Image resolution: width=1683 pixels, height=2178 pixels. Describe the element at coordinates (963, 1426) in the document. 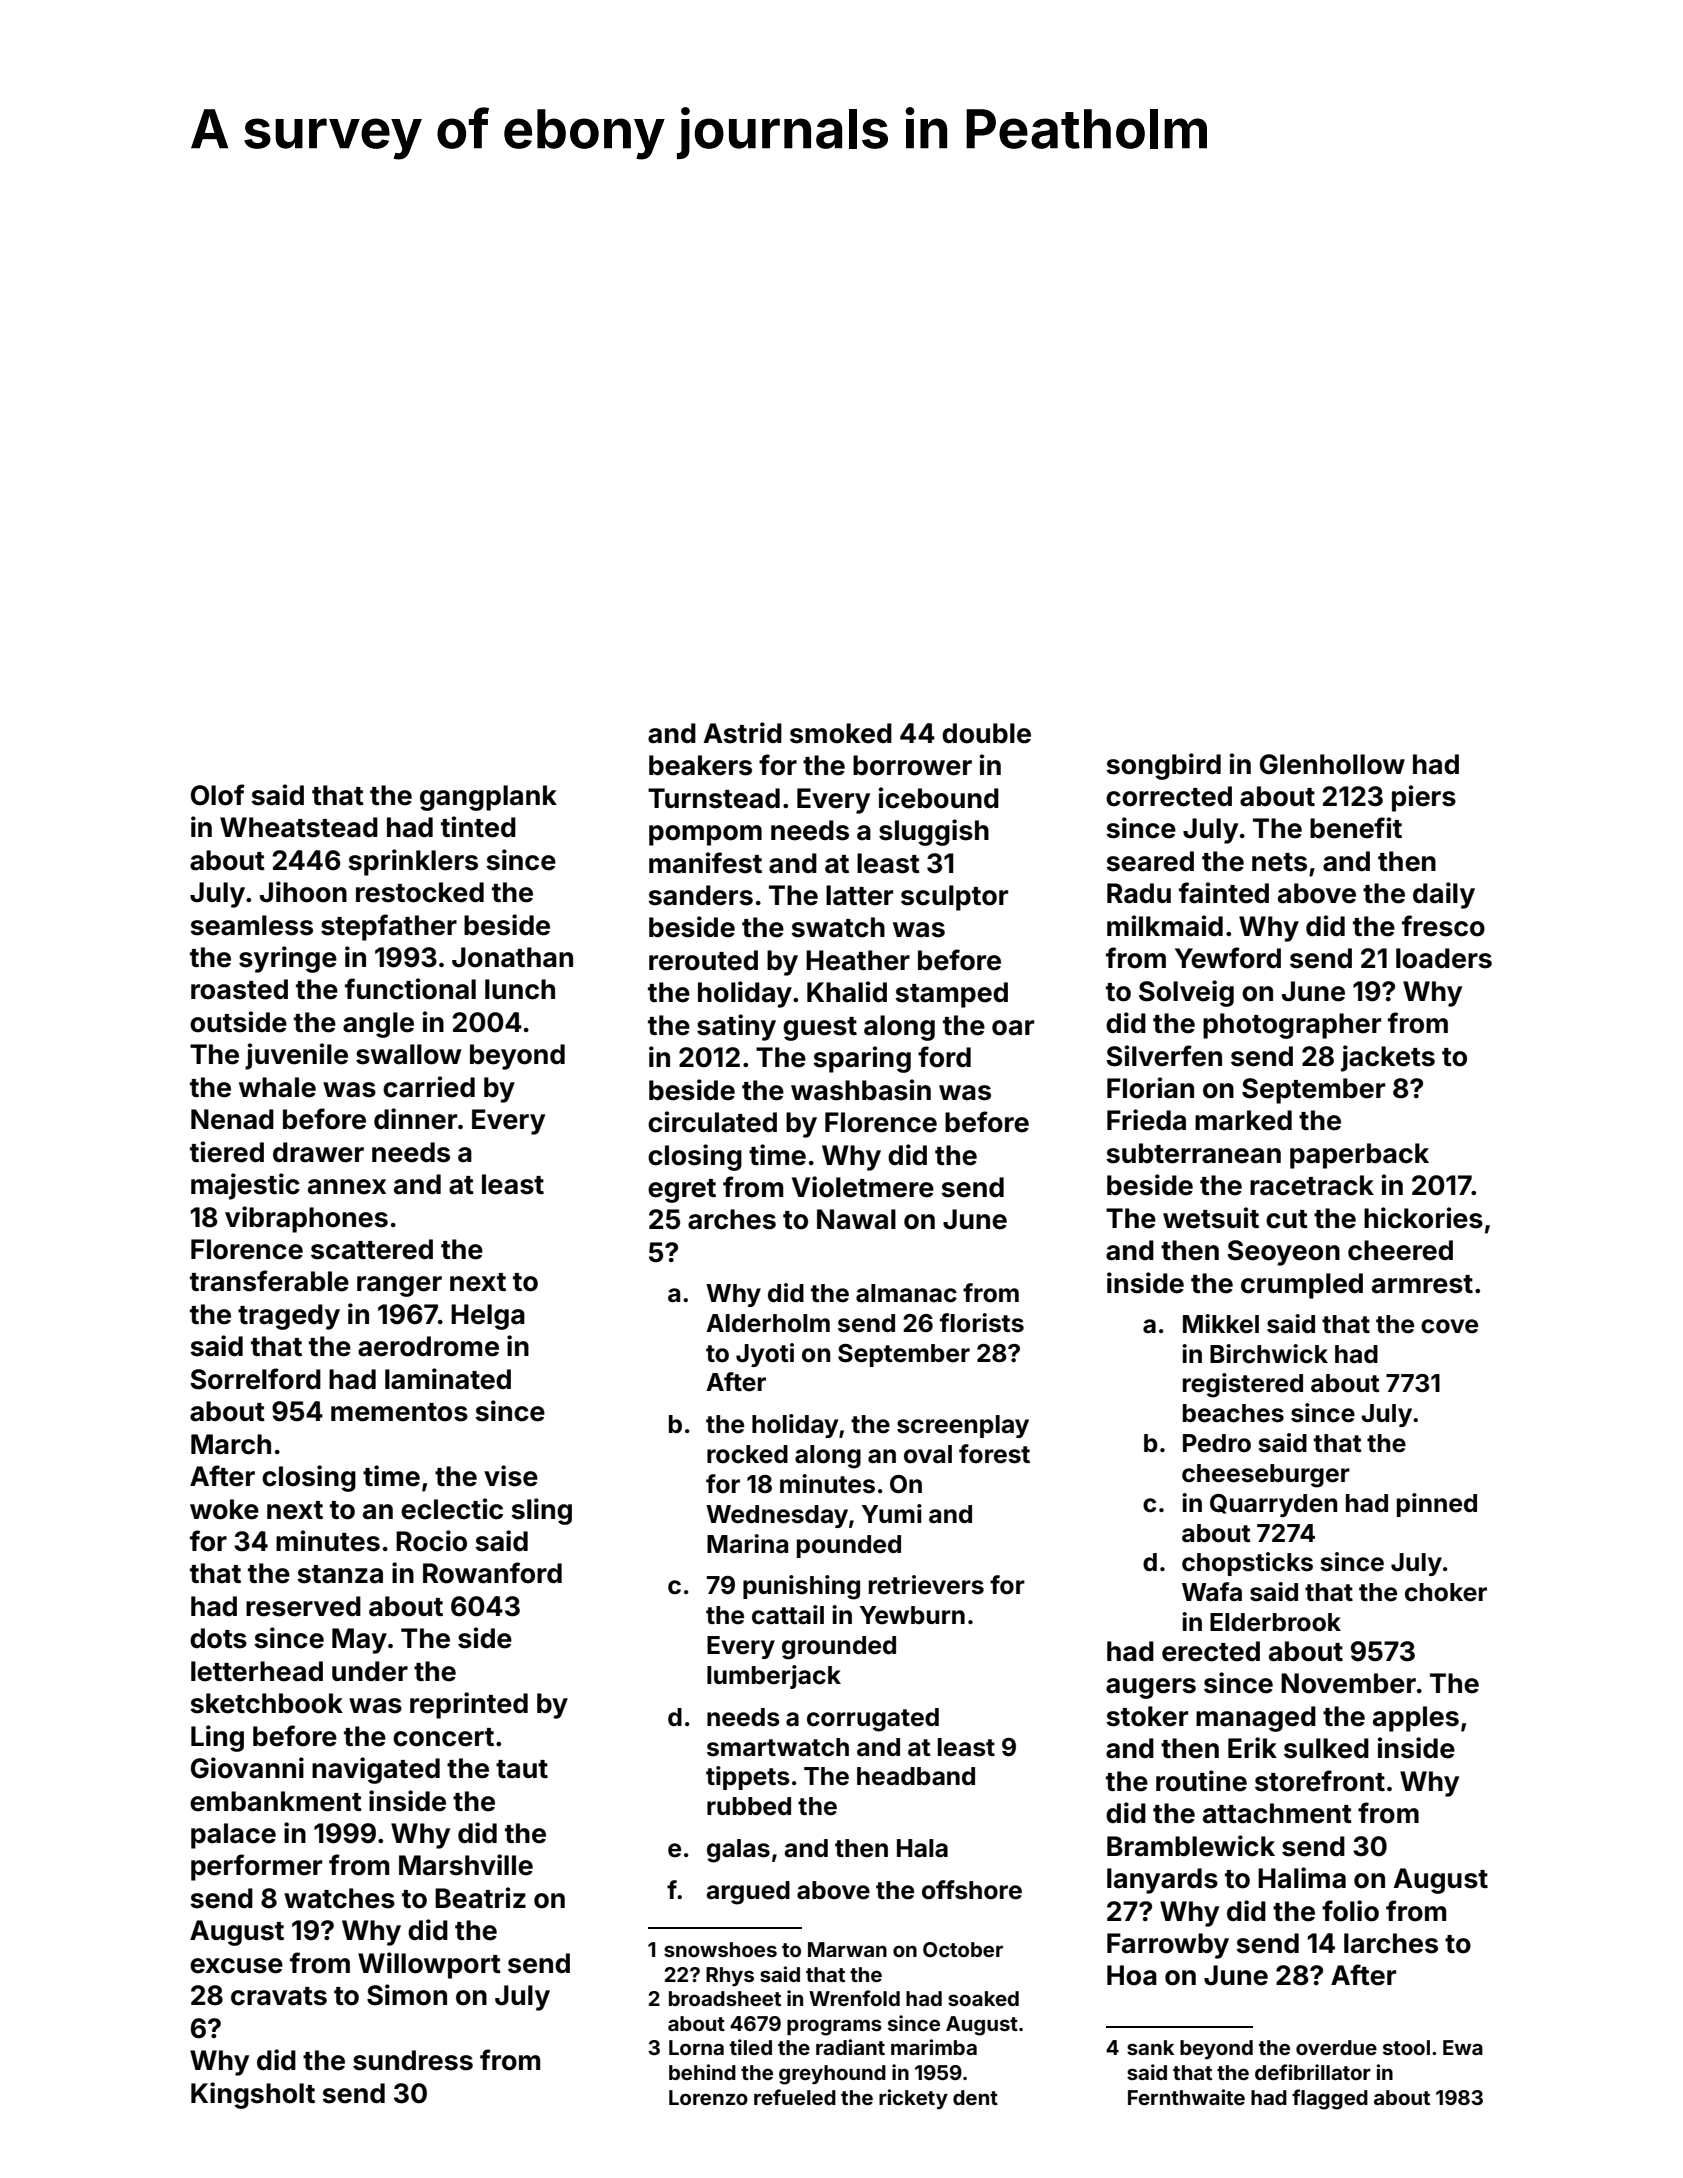

I see `screenplay` at that location.
